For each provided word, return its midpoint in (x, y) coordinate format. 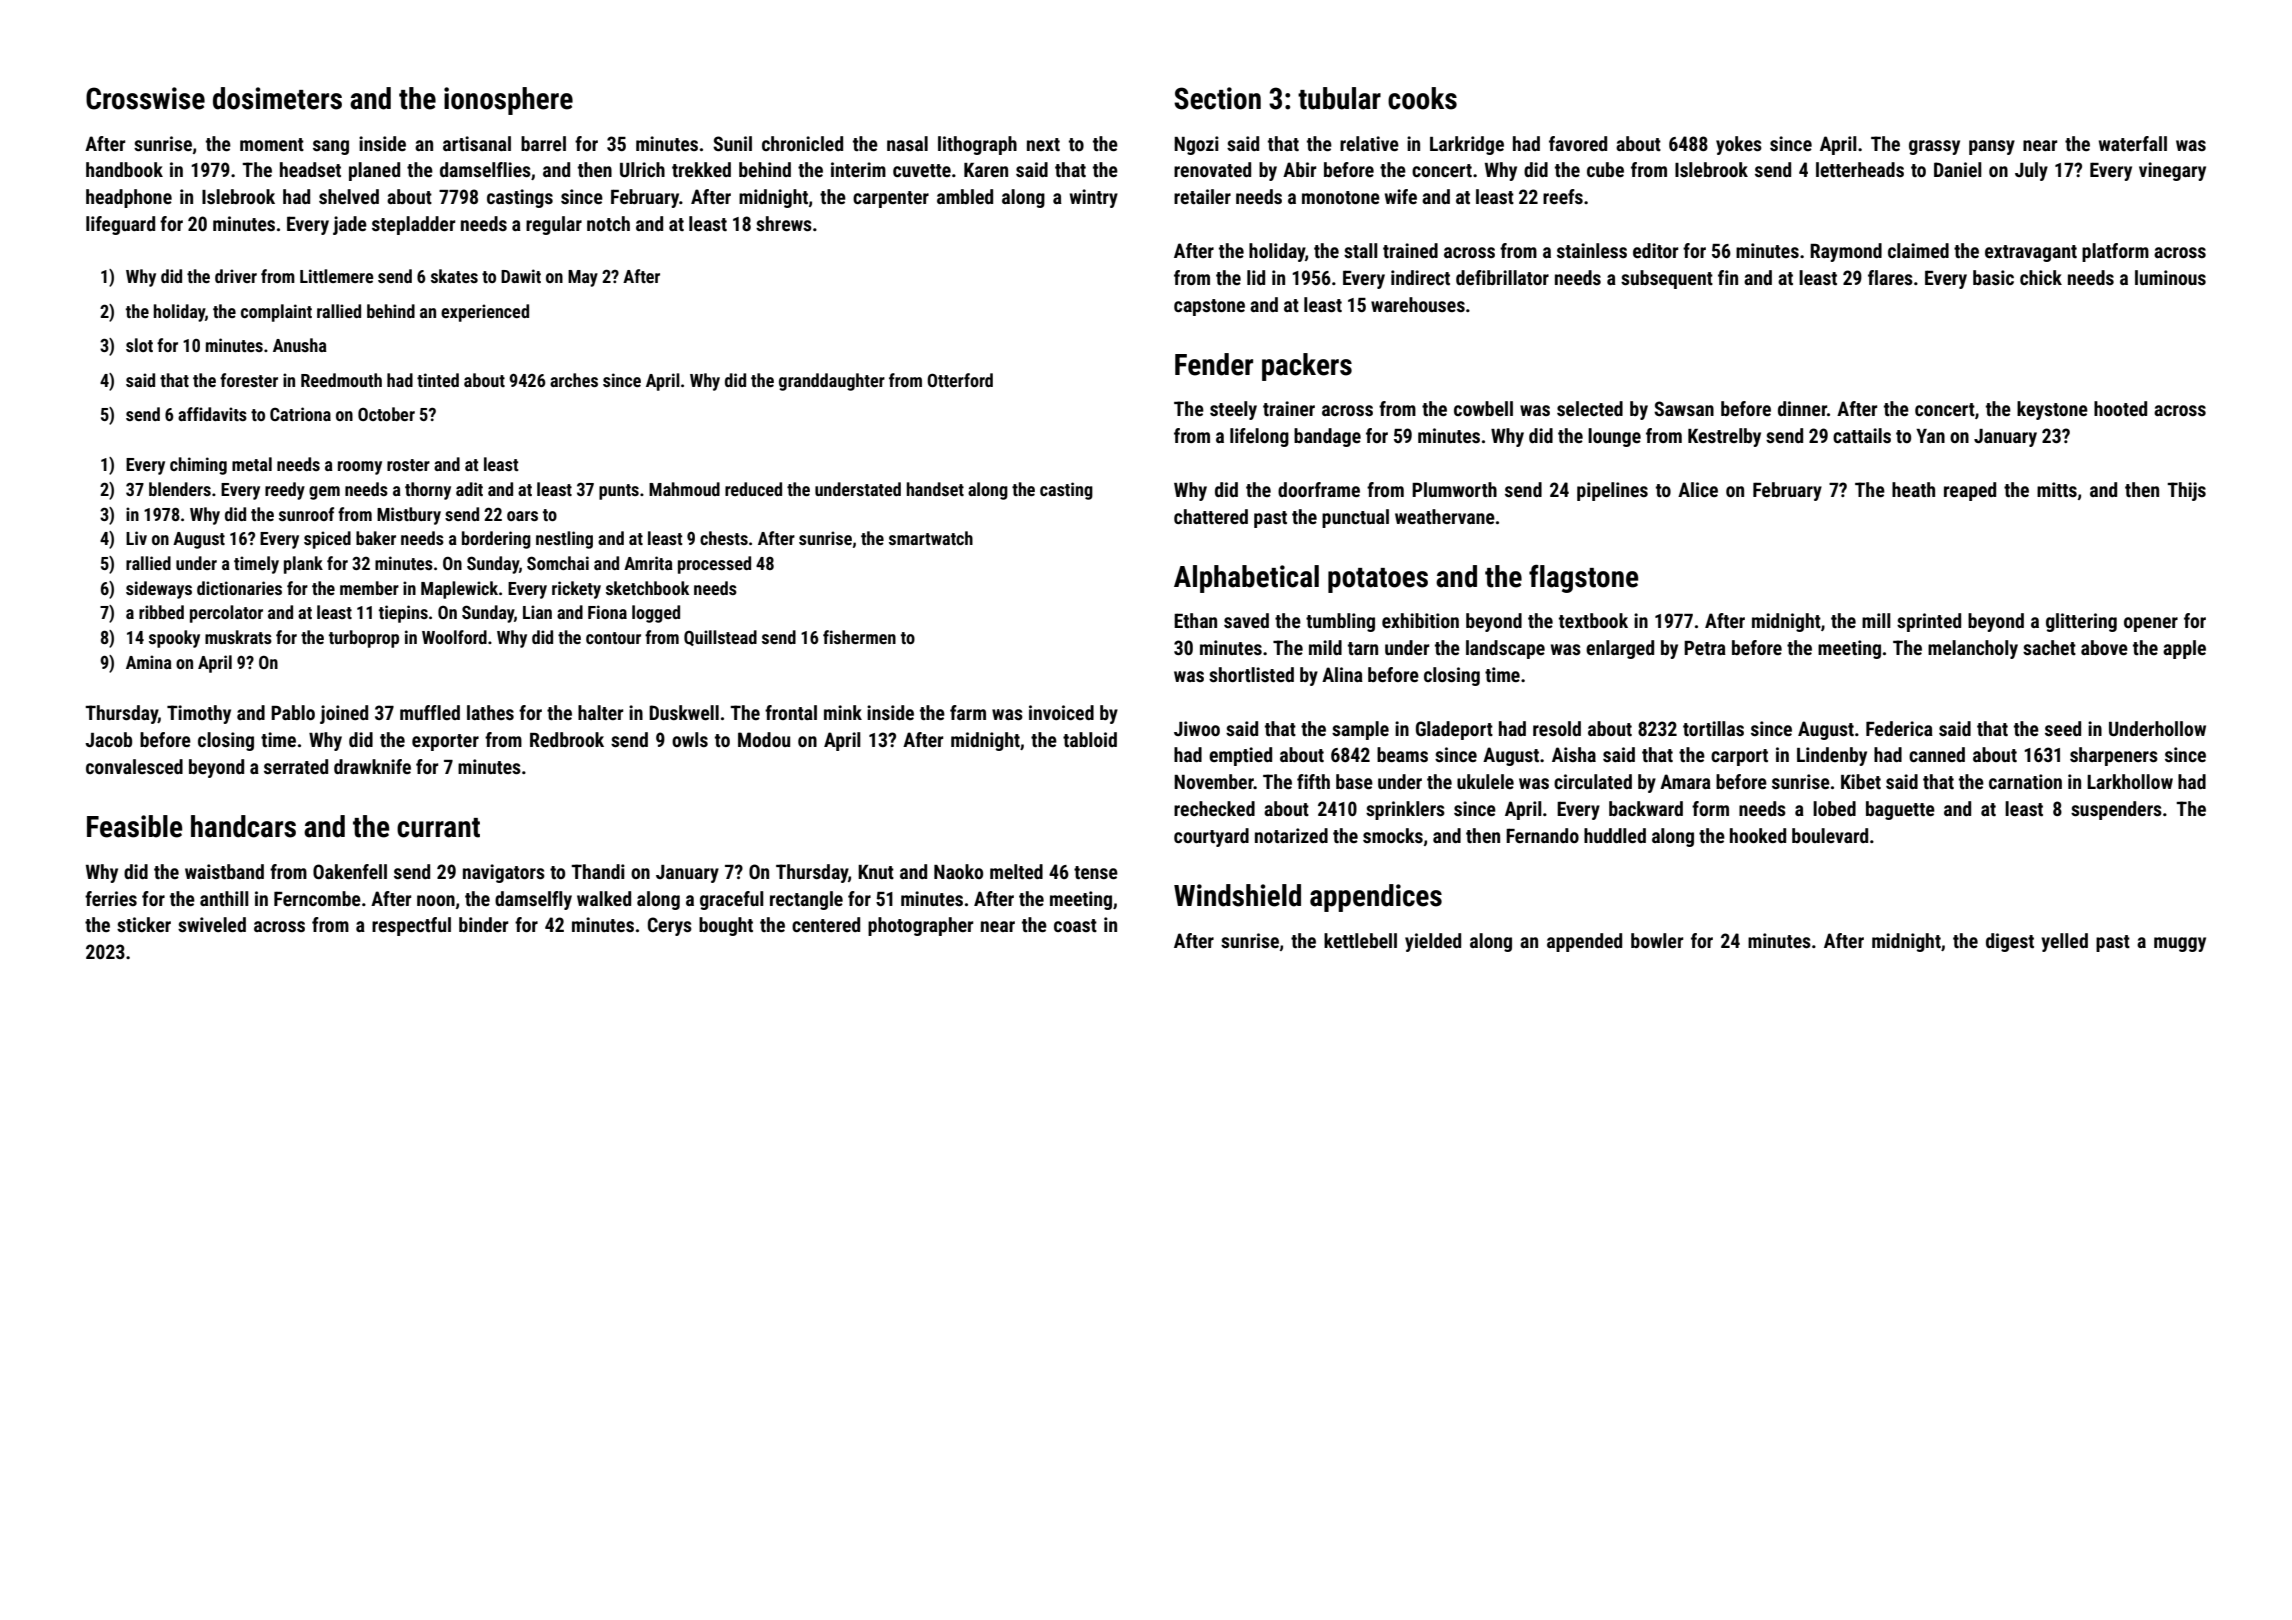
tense (1096, 872)
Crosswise (145, 98)
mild (1325, 647)
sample (1360, 730)
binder (483, 924)
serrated (296, 766)
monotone (1341, 197)
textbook (1593, 620)
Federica (1899, 728)
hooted (2120, 408)
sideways (159, 590)
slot (139, 345)
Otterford (960, 380)
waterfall (2133, 143)
